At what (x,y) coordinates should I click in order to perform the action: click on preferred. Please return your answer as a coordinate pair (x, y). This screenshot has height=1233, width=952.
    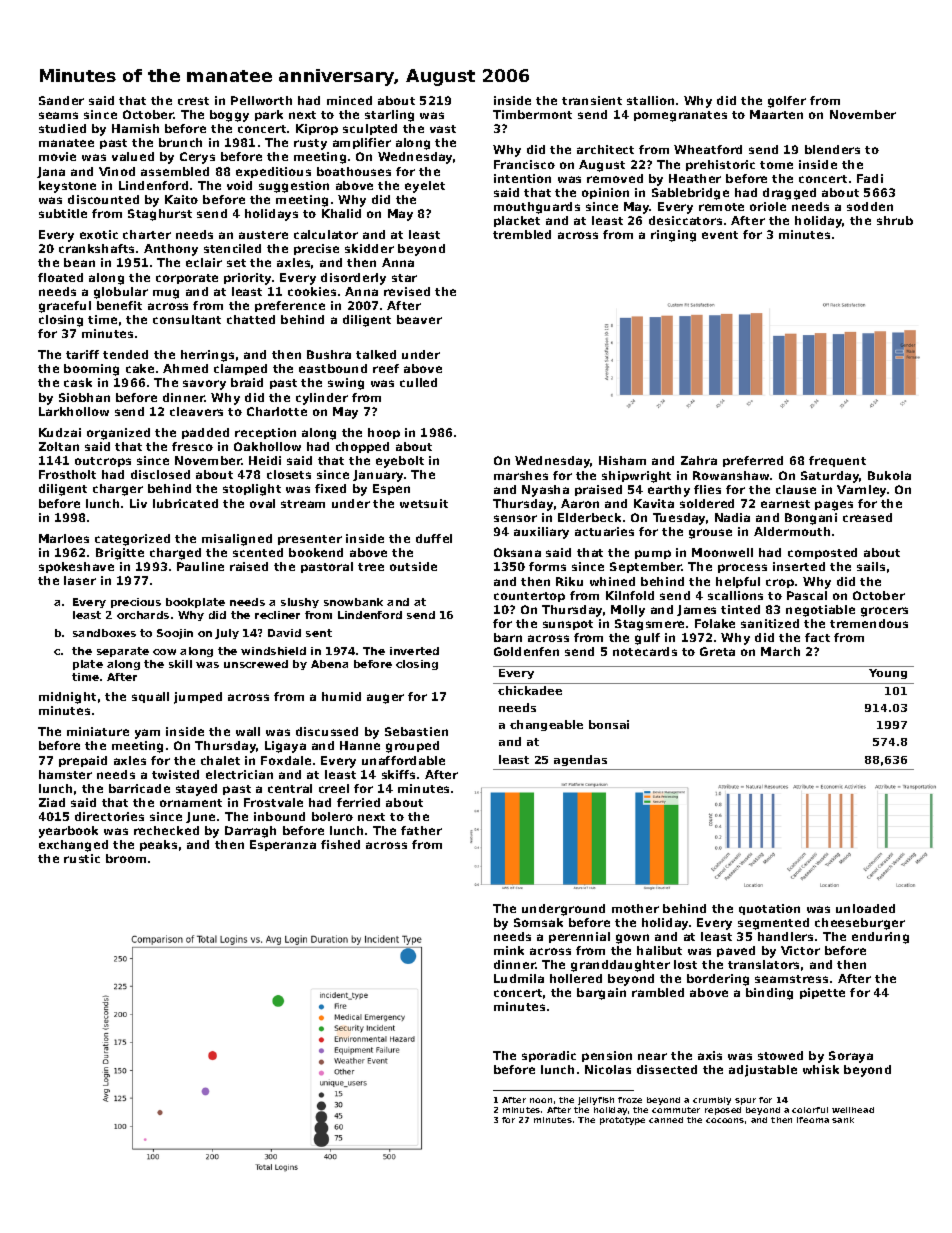
    Looking at the image, I should click on (753, 461).
